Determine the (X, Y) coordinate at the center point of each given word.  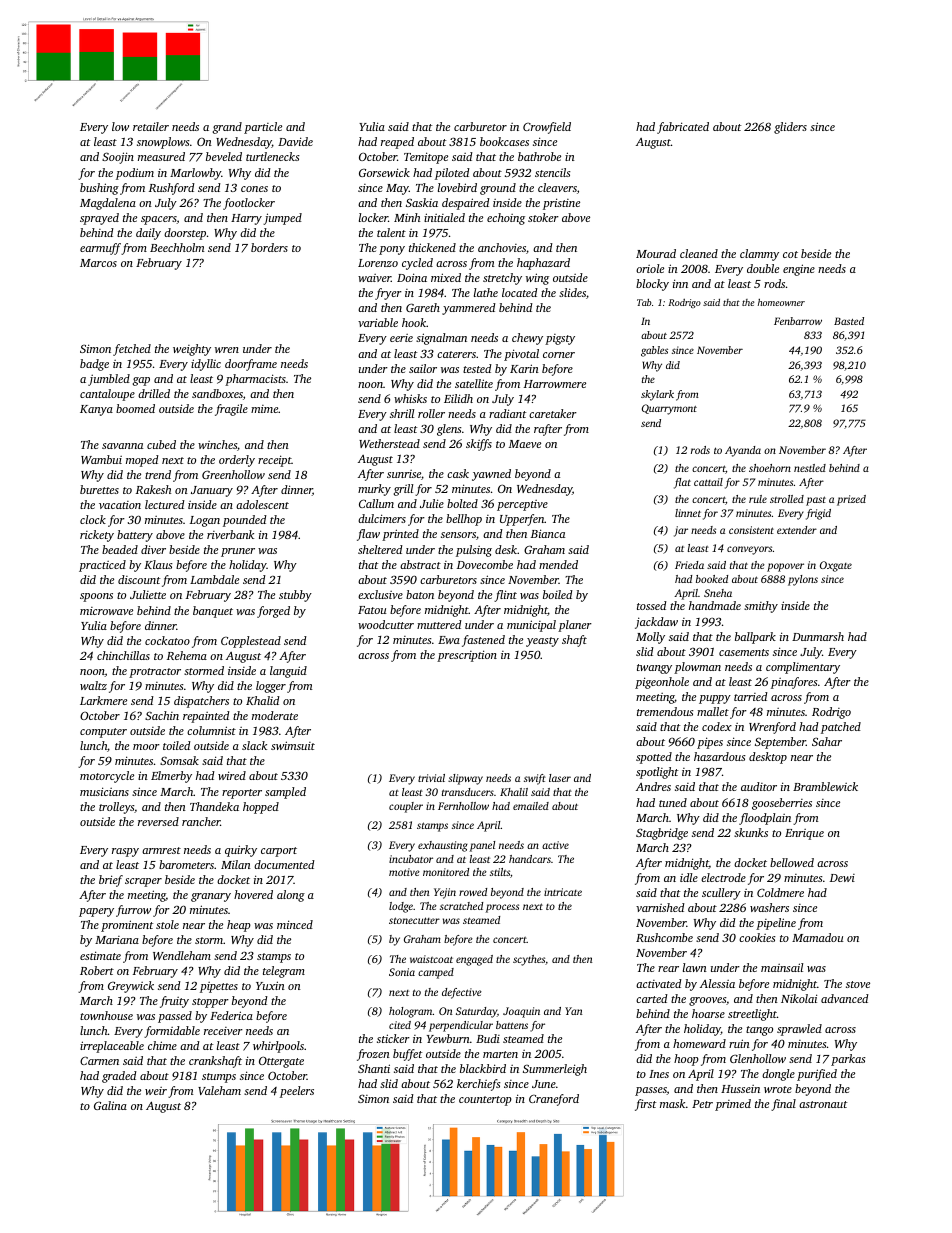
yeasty (542, 642)
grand (227, 128)
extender (797, 530)
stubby (295, 596)
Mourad (656, 253)
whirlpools (278, 1047)
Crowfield (547, 128)
